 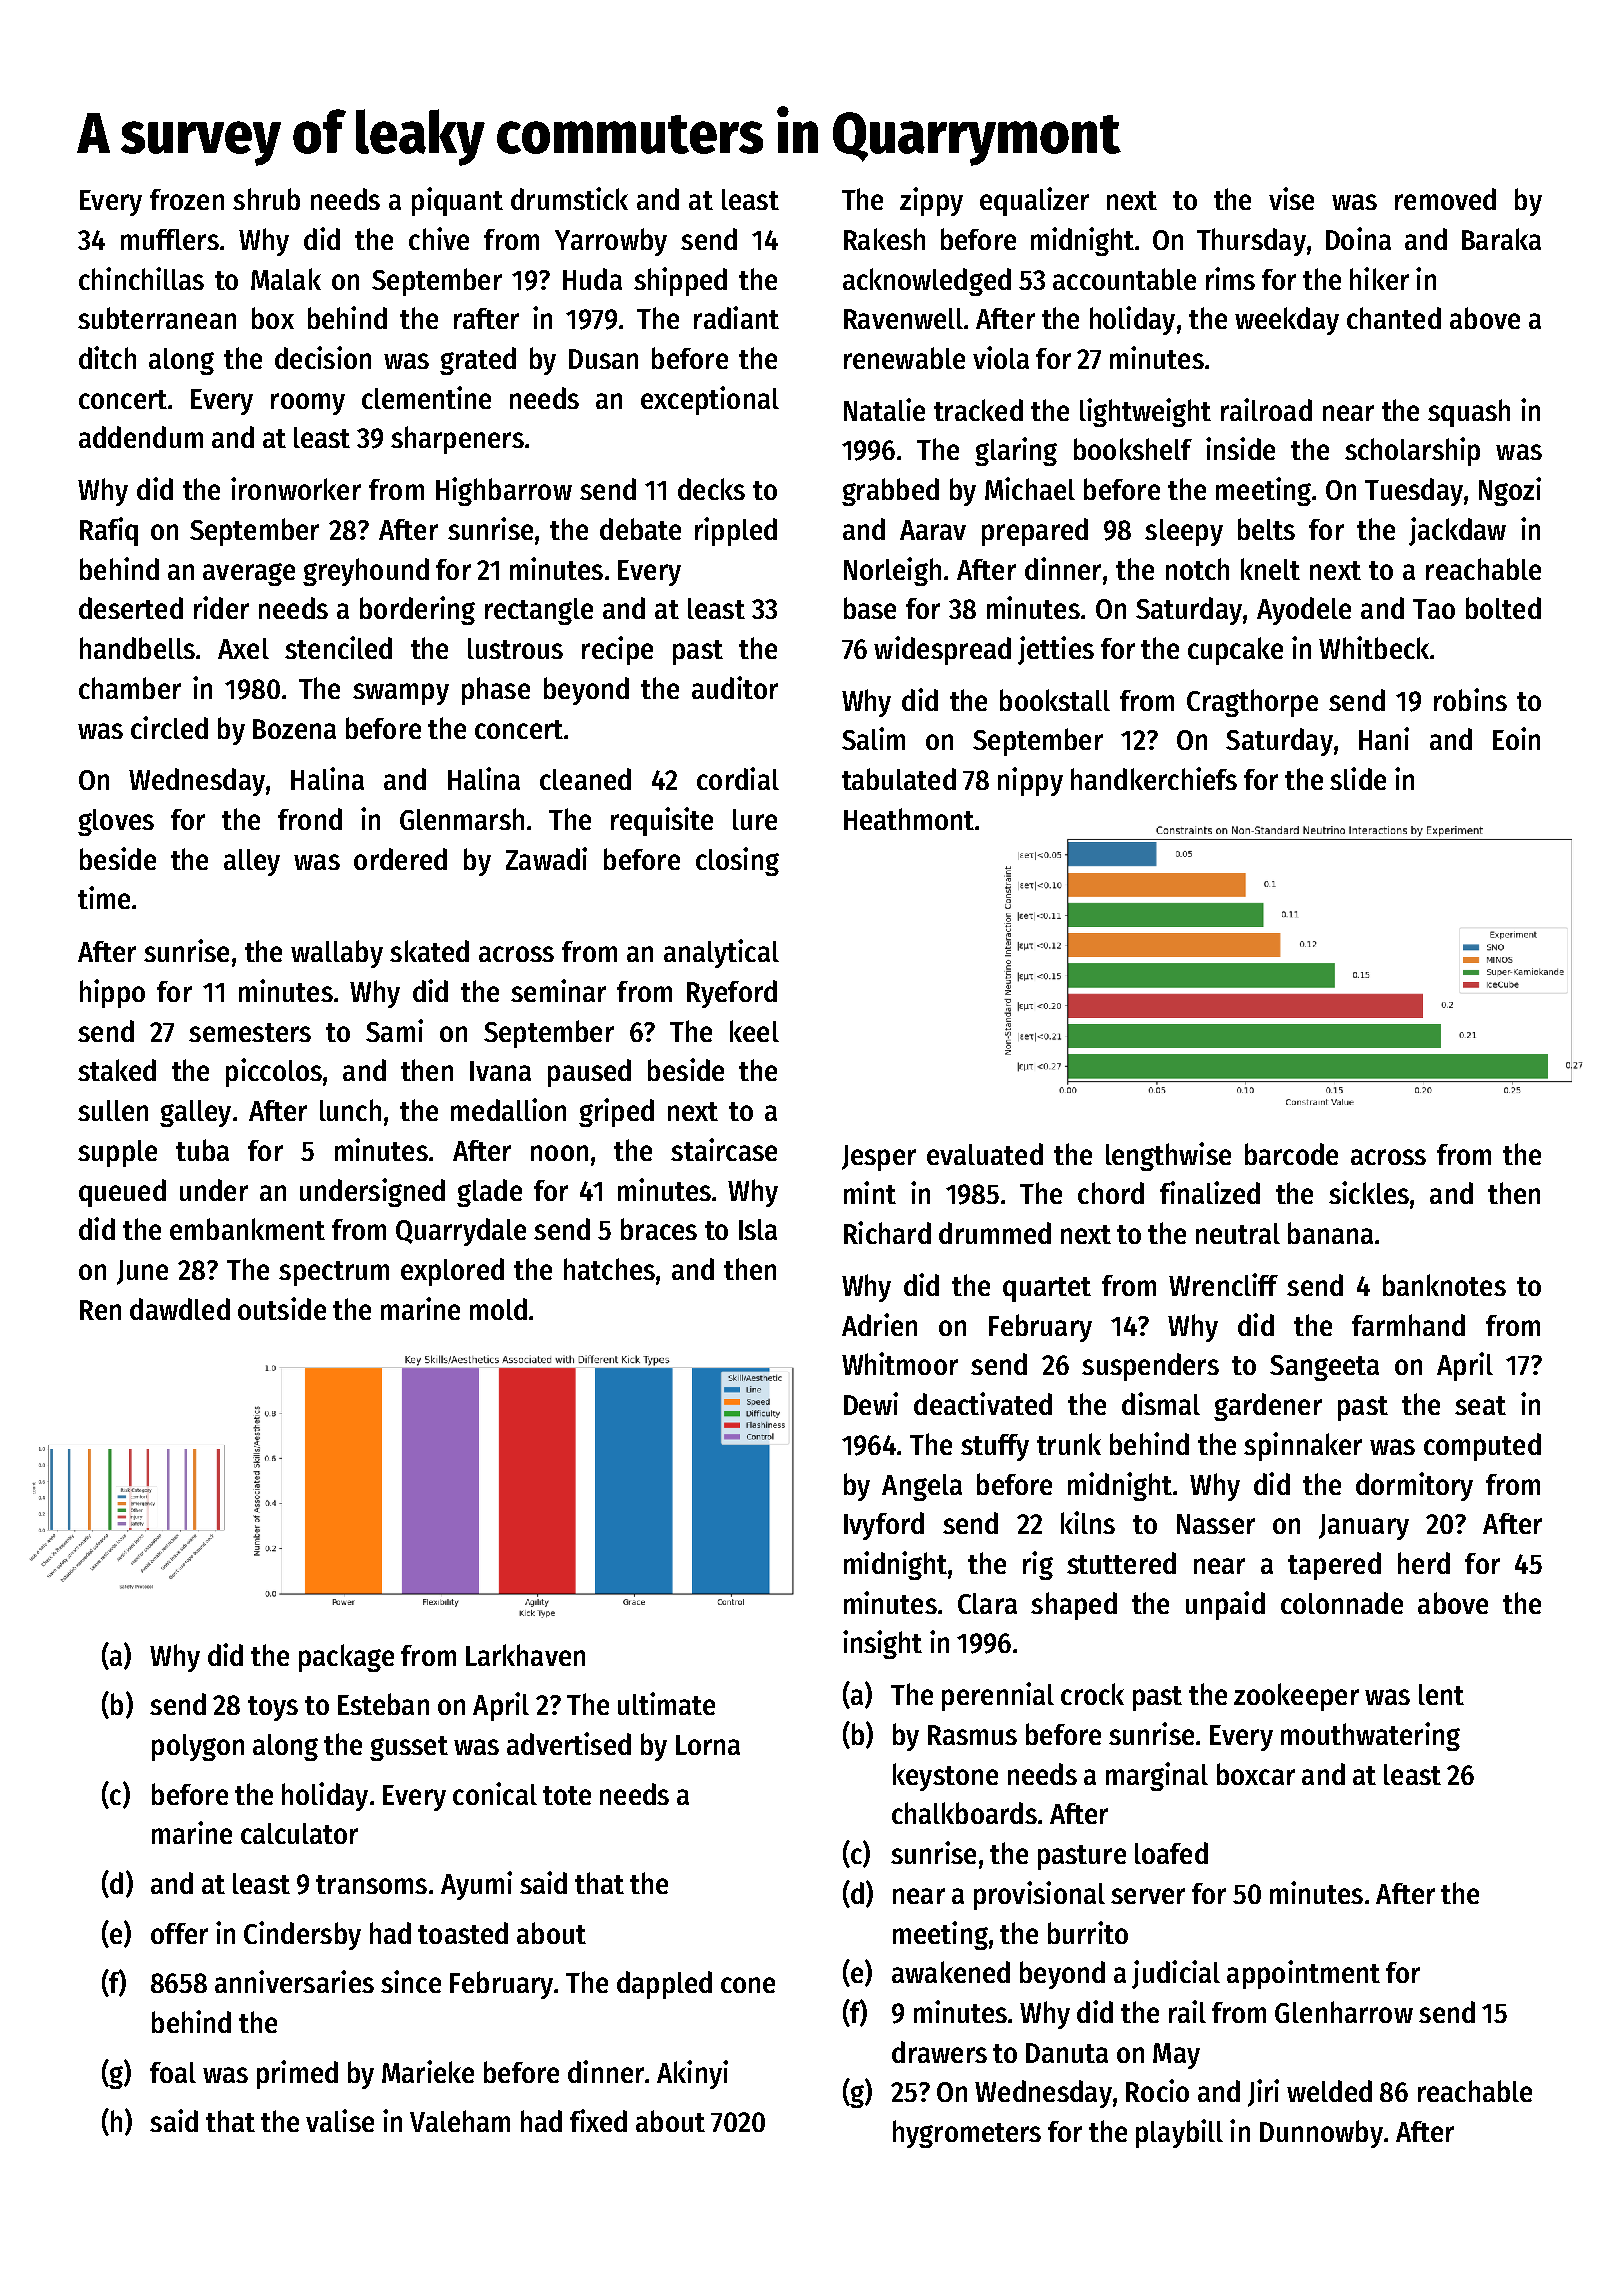 I want to click on requisite, so click(x=662, y=821).
